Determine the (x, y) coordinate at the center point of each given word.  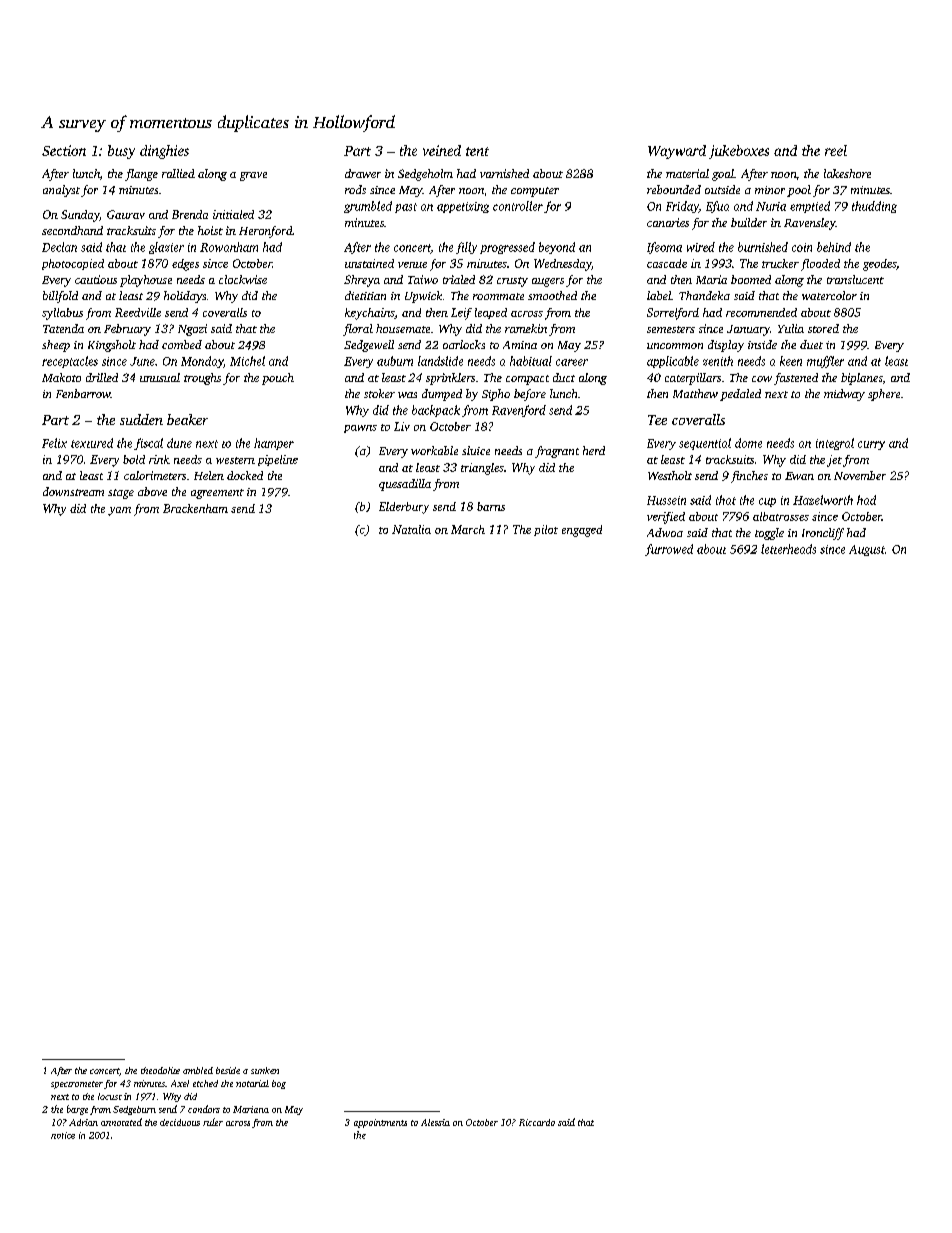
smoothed (552, 295)
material (687, 173)
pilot (546, 530)
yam (119, 511)
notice (63, 1135)
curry (871, 445)
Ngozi (192, 330)
